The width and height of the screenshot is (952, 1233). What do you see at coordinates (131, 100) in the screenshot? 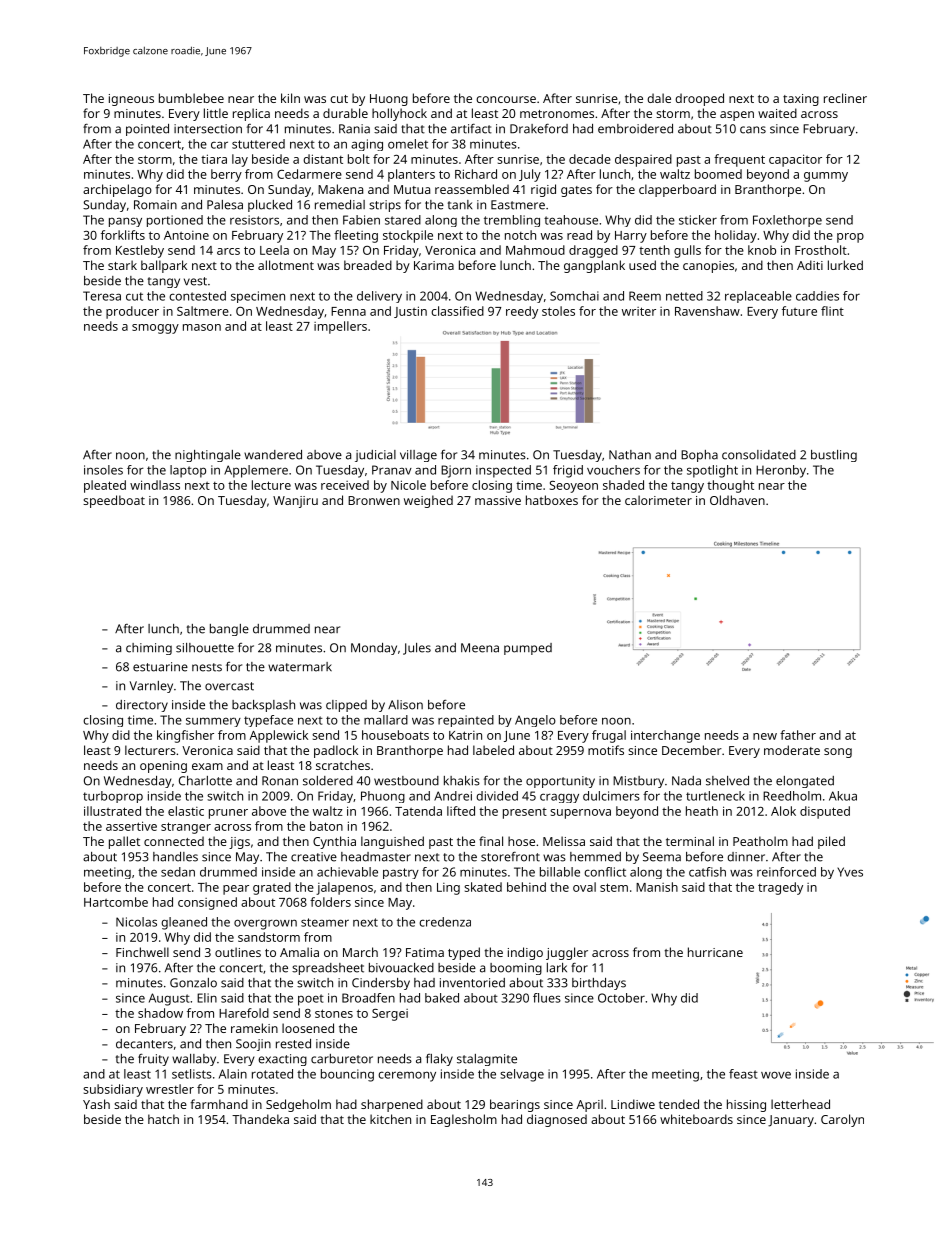
I see `igneous` at bounding box center [131, 100].
